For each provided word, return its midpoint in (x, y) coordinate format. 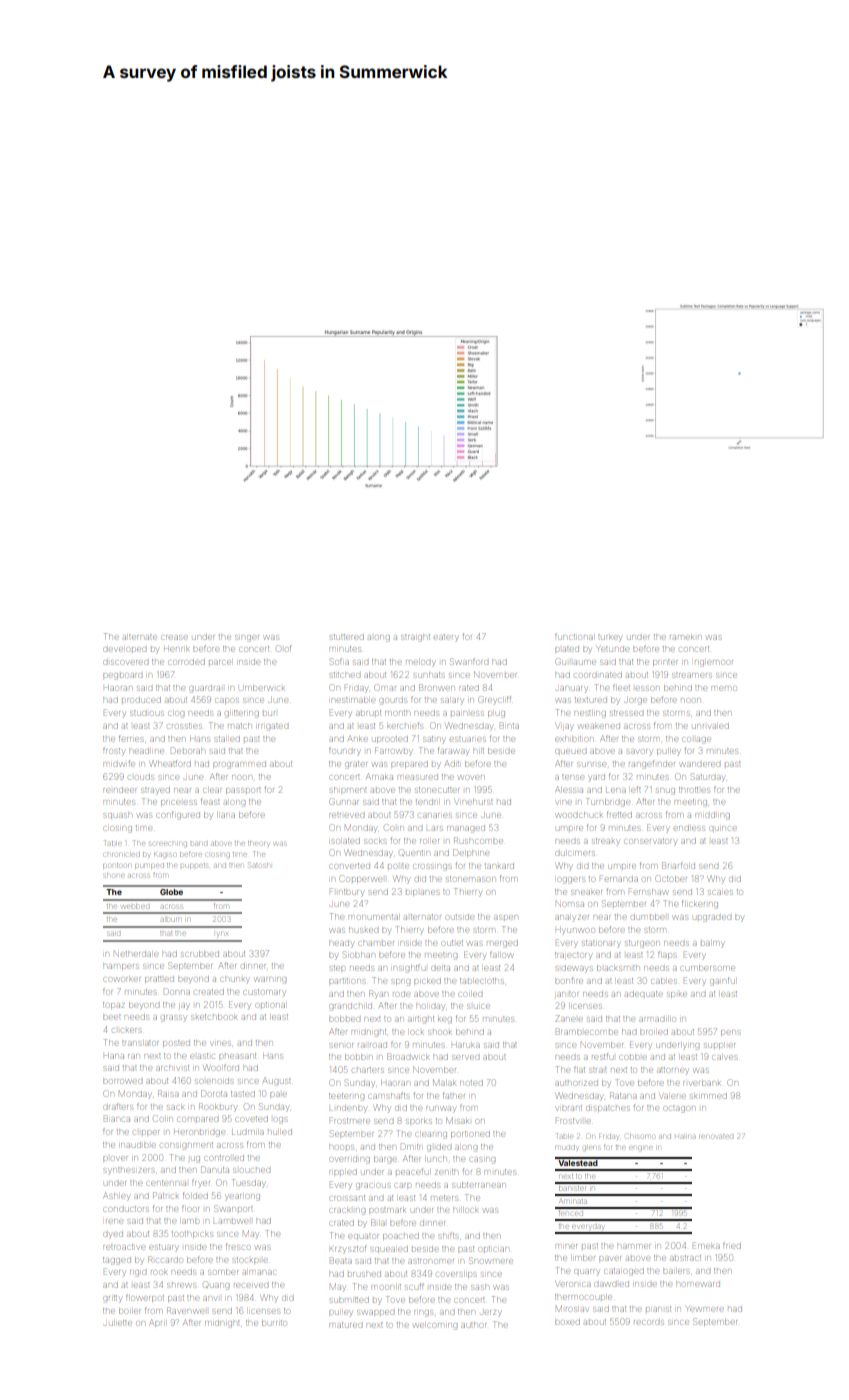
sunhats (429, 675)
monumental (373, 917)
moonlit (386, 1287)
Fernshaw (648, 891)
